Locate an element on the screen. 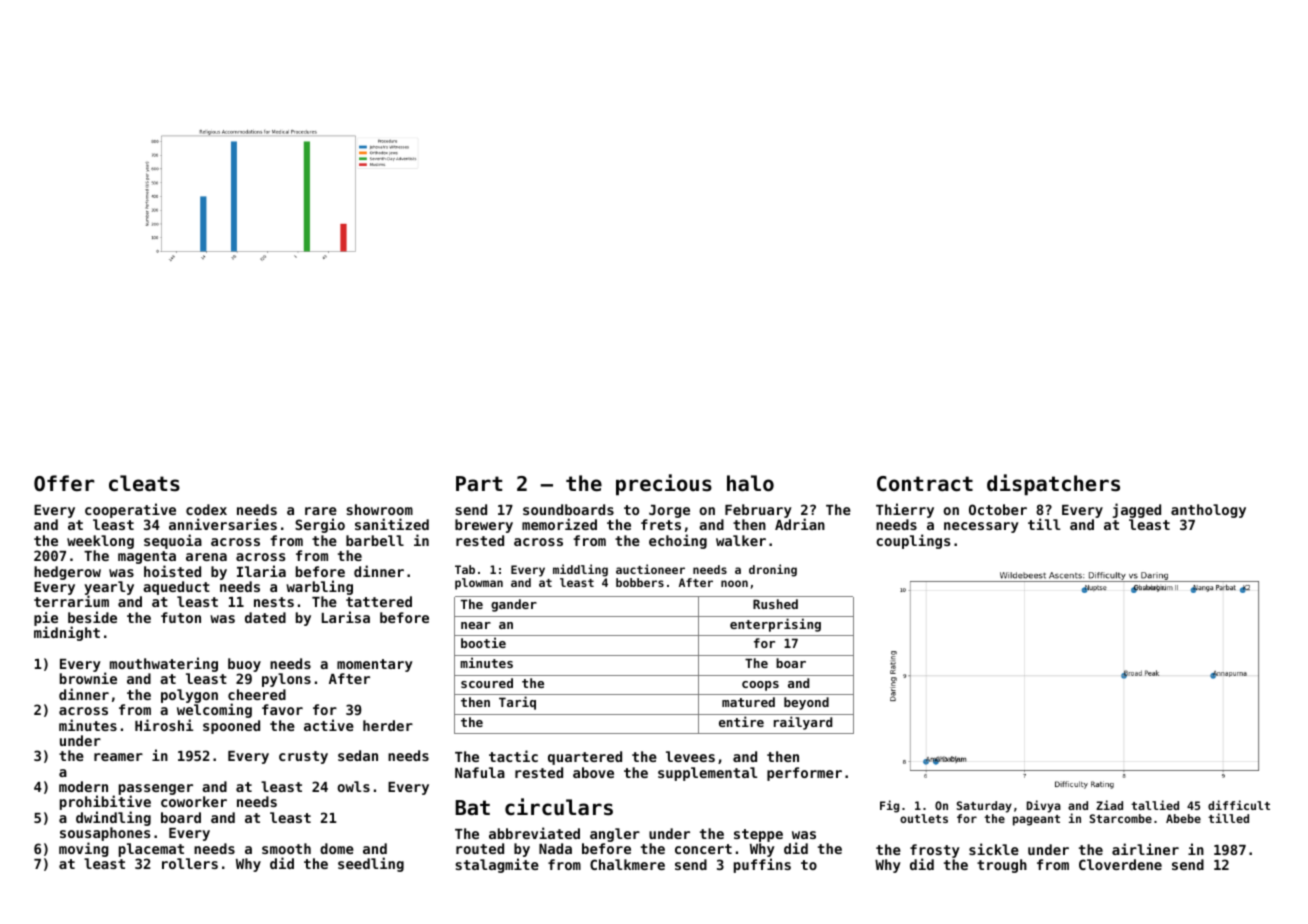 Image resolution: width=1308 pixels, height=924 pixels. dispatchers is located at coordinates (1053, 485).
